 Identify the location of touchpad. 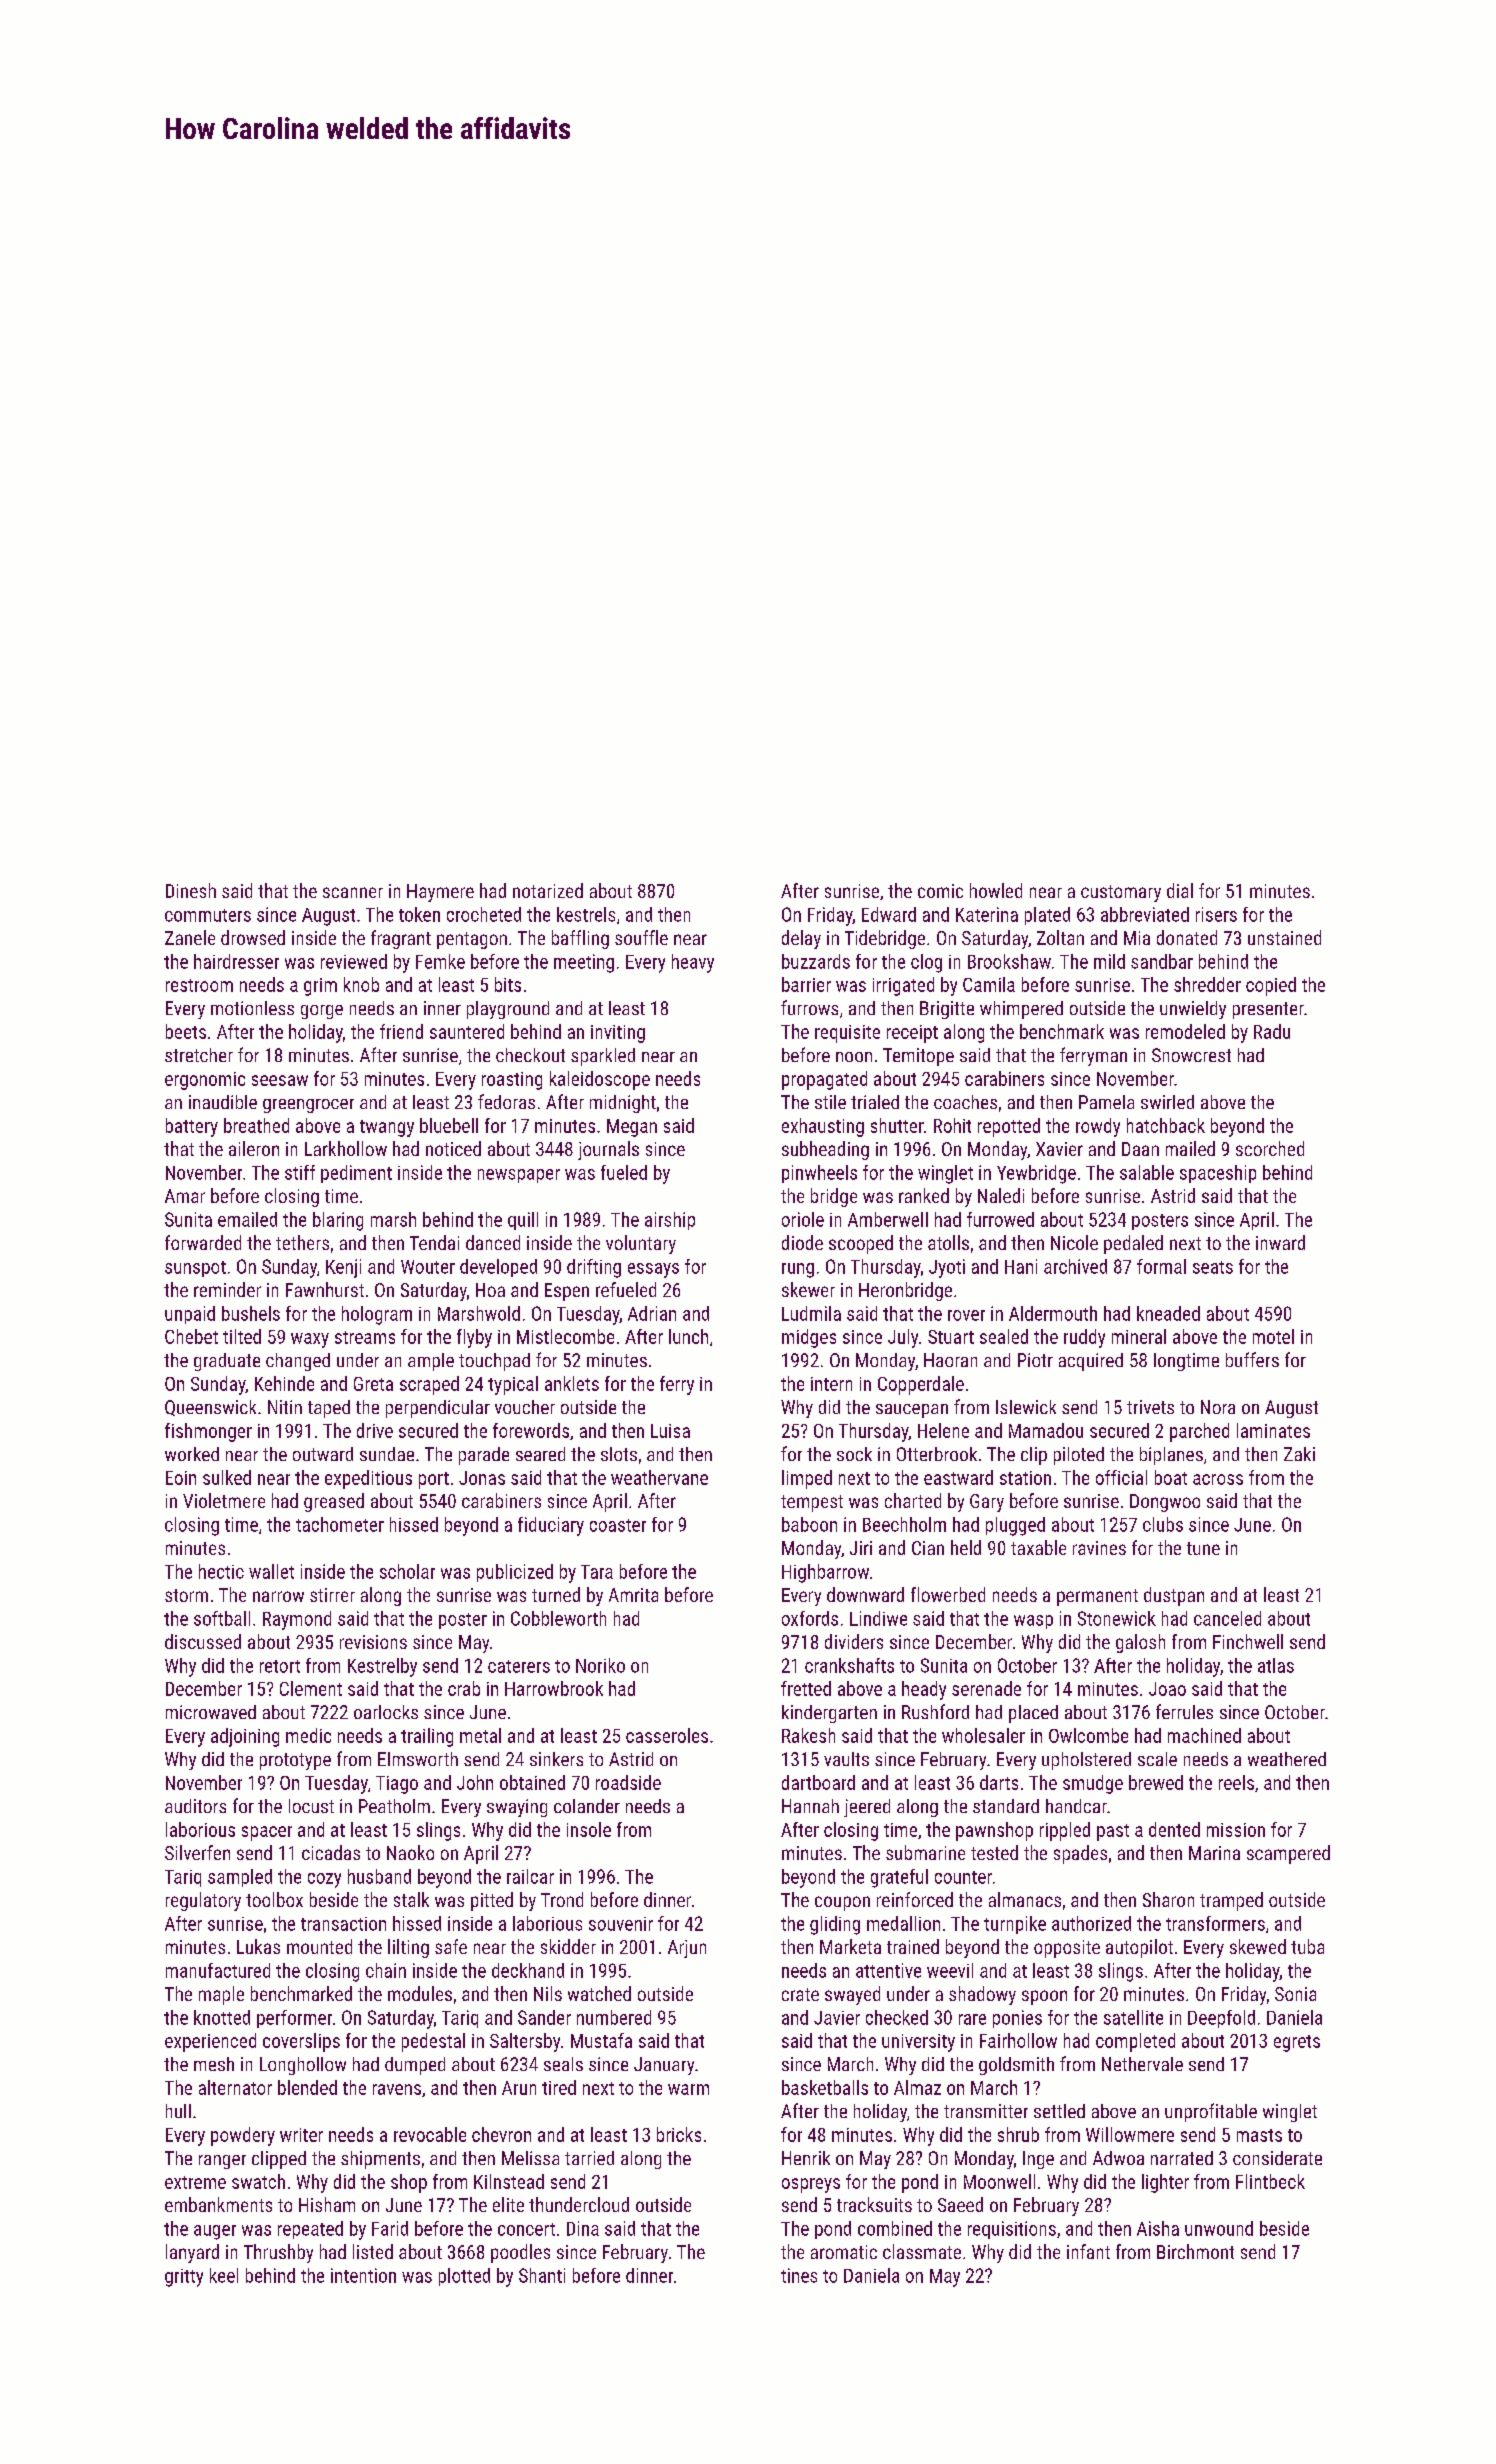
(494, 1362).
